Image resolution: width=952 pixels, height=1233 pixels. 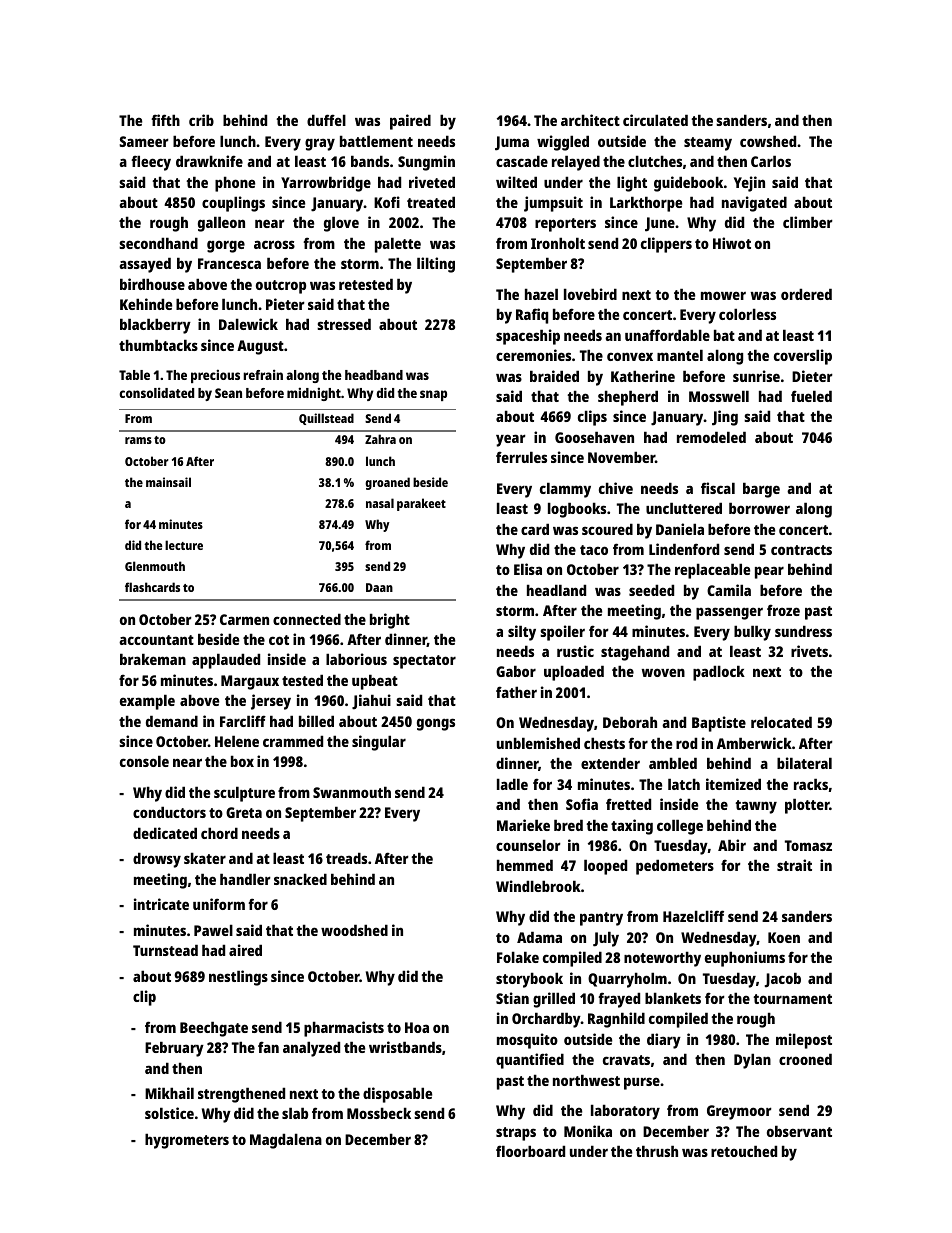 I want to click on braided, so click(x=554, y=376).
